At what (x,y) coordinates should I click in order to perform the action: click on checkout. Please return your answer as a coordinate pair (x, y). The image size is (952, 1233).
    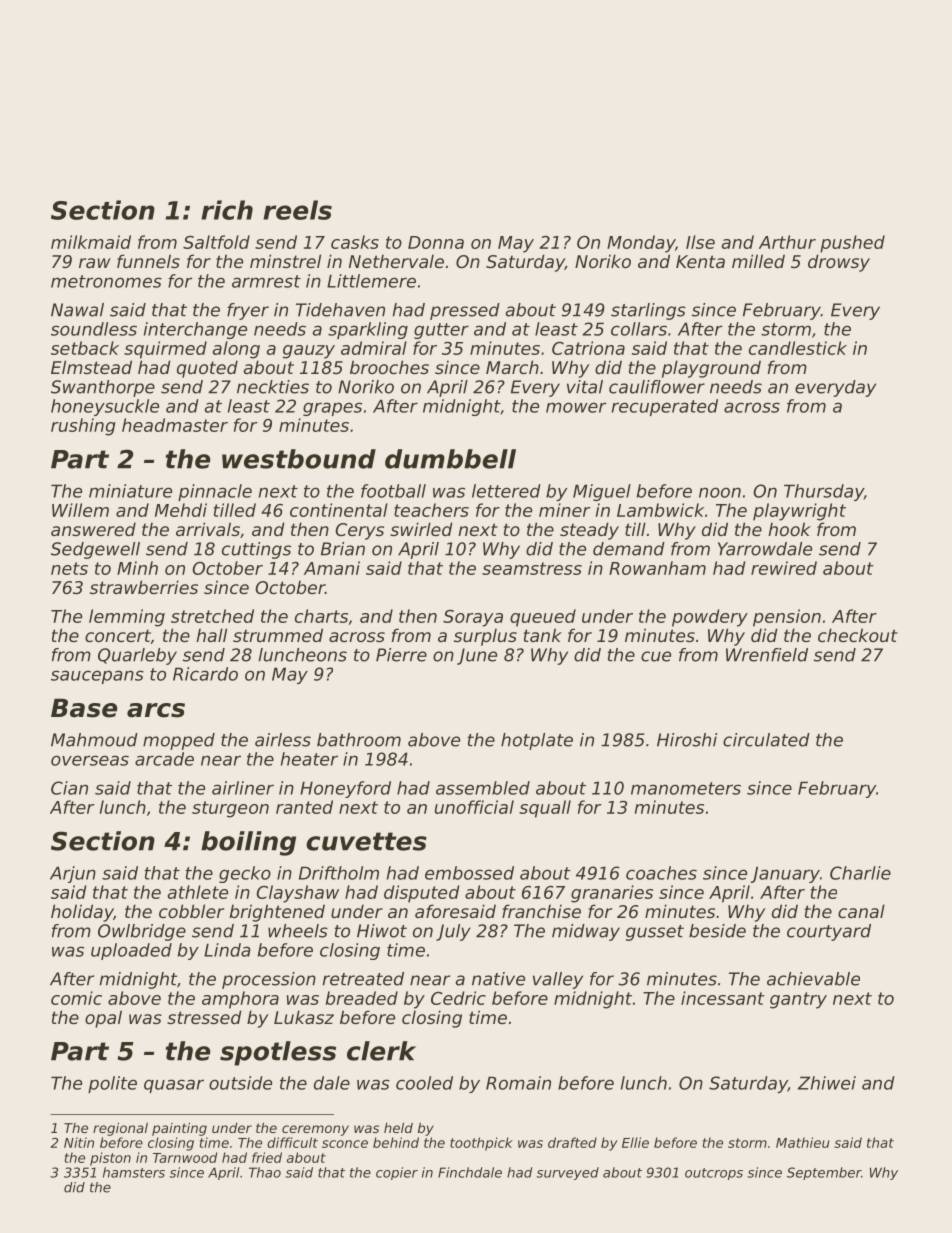
    Looking at the image, I should click on (858, 635).
